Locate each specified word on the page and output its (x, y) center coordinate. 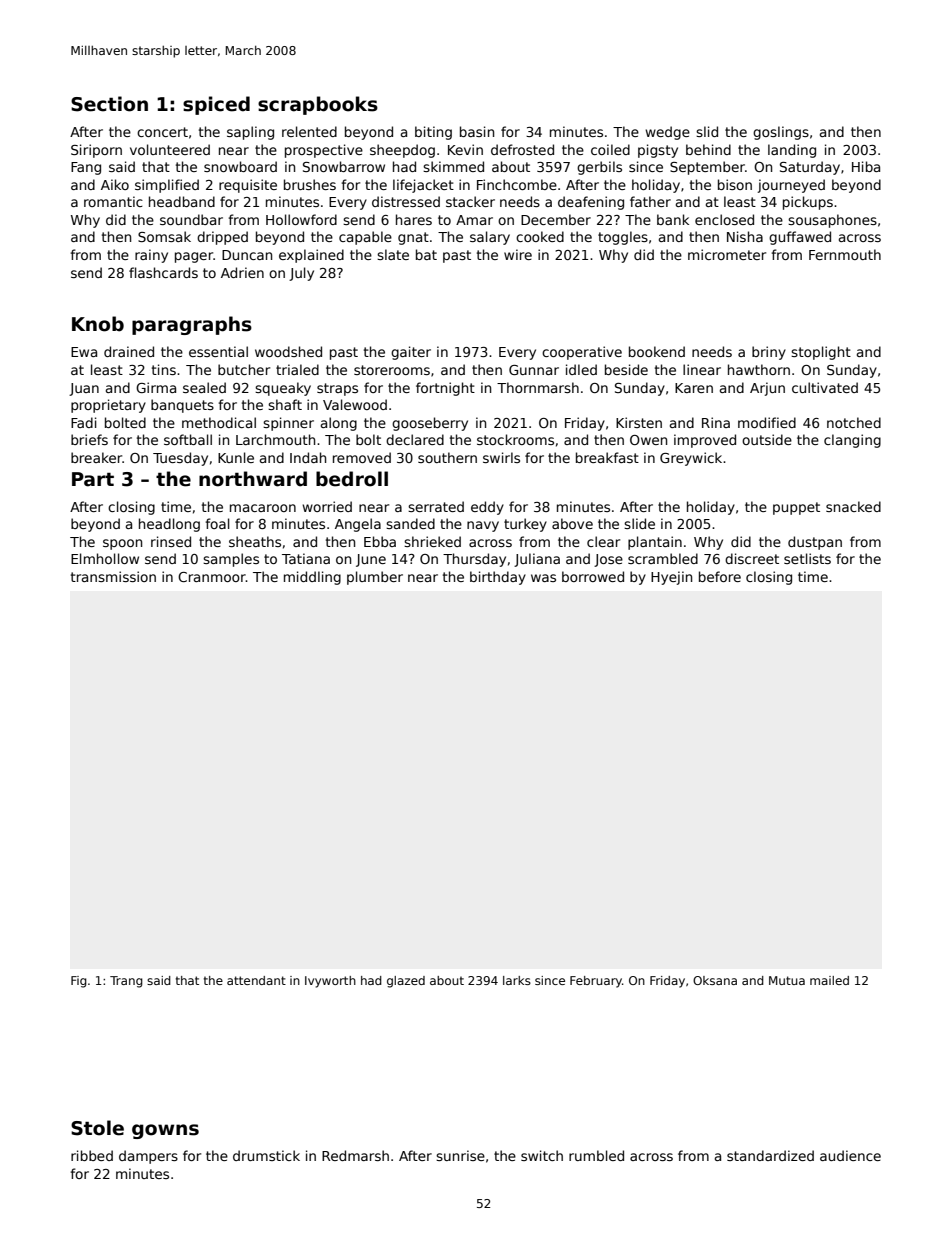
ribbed (92, 1155)
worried (327, 506)
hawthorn (759, 369)
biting (433, 133)
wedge (667, 133)
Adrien (242, 272)
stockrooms (515, 439)
